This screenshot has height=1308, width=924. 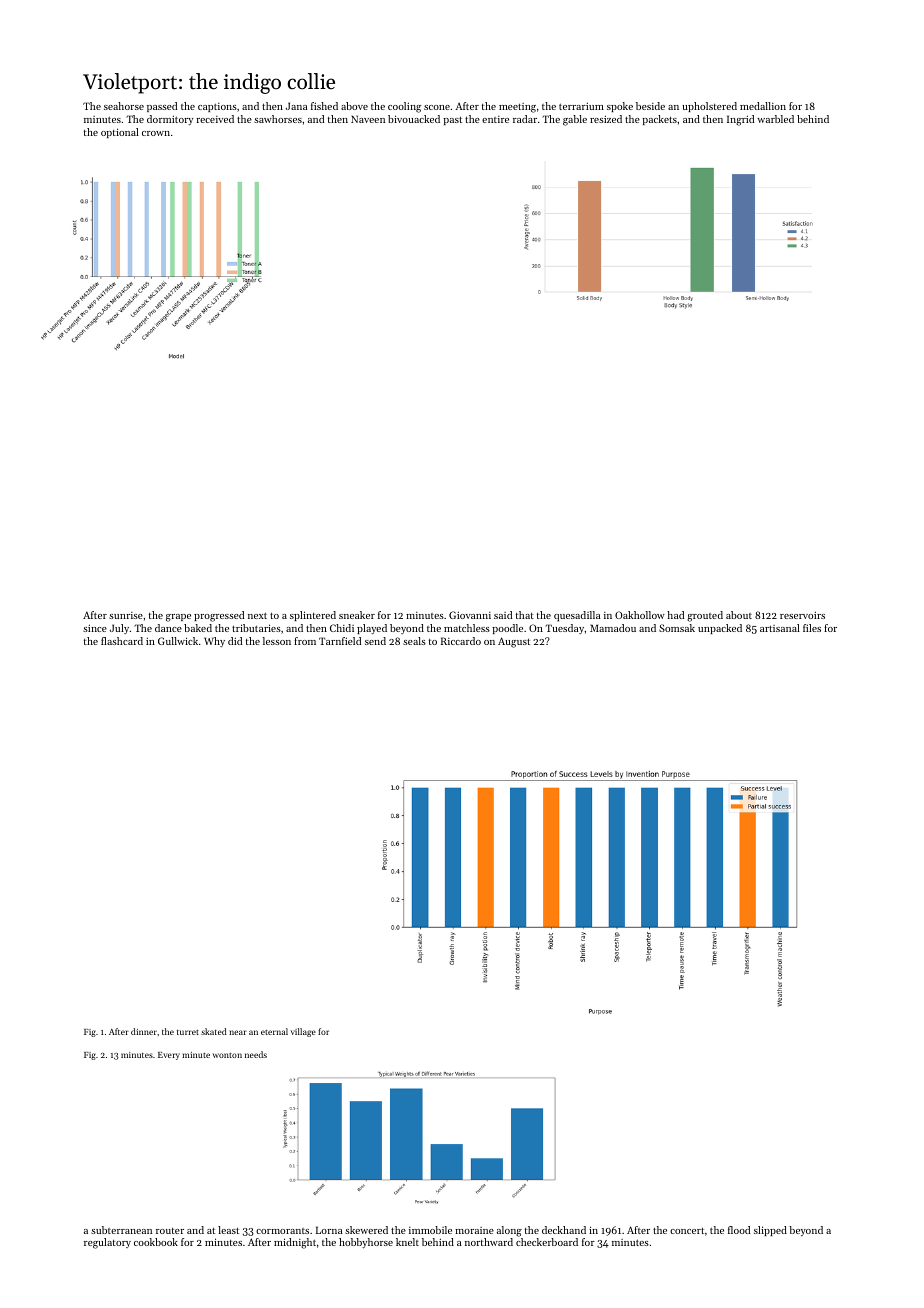 I want to click on files, so click(x=812, y=628).
